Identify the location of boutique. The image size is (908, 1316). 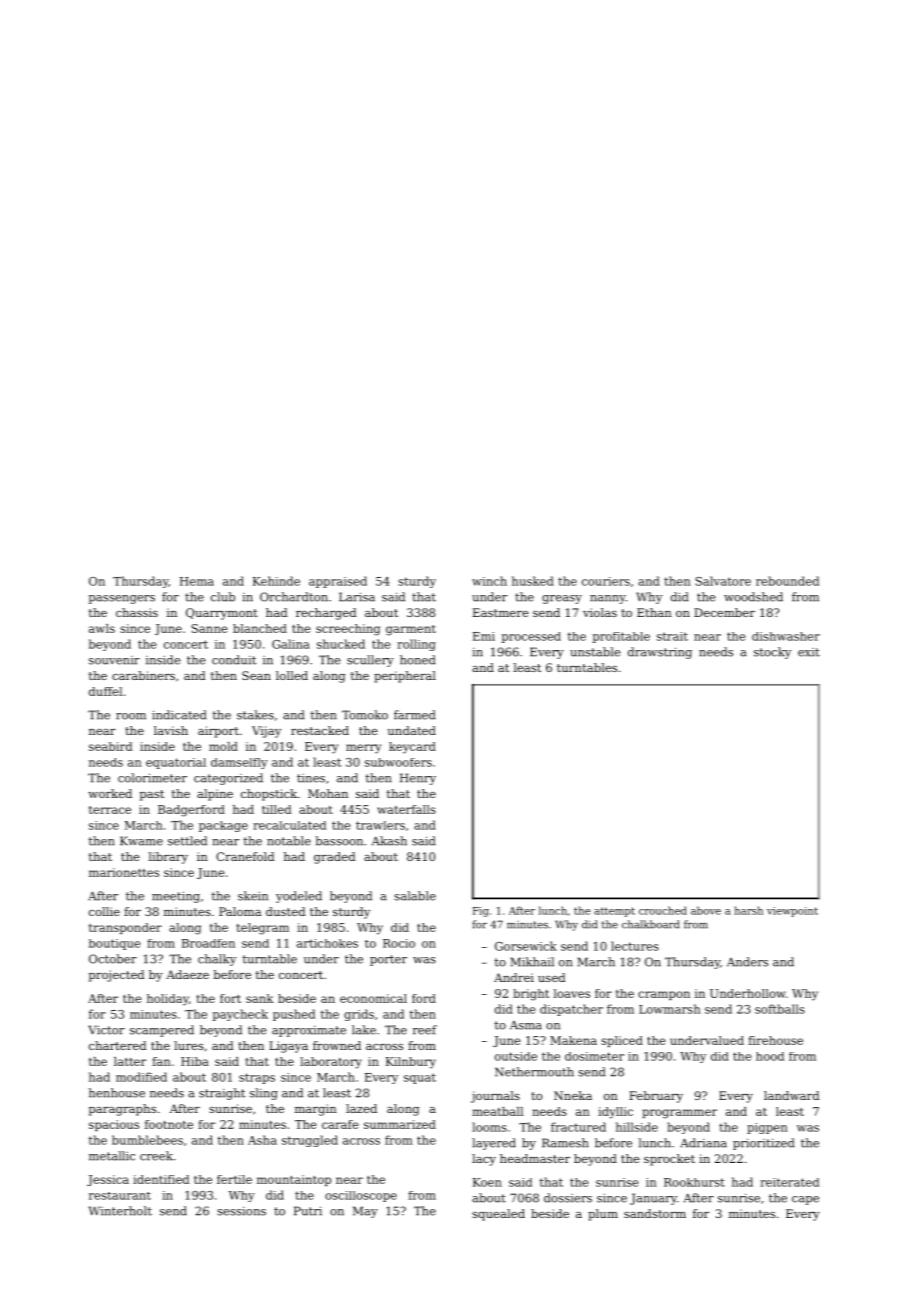
(114, 944).
